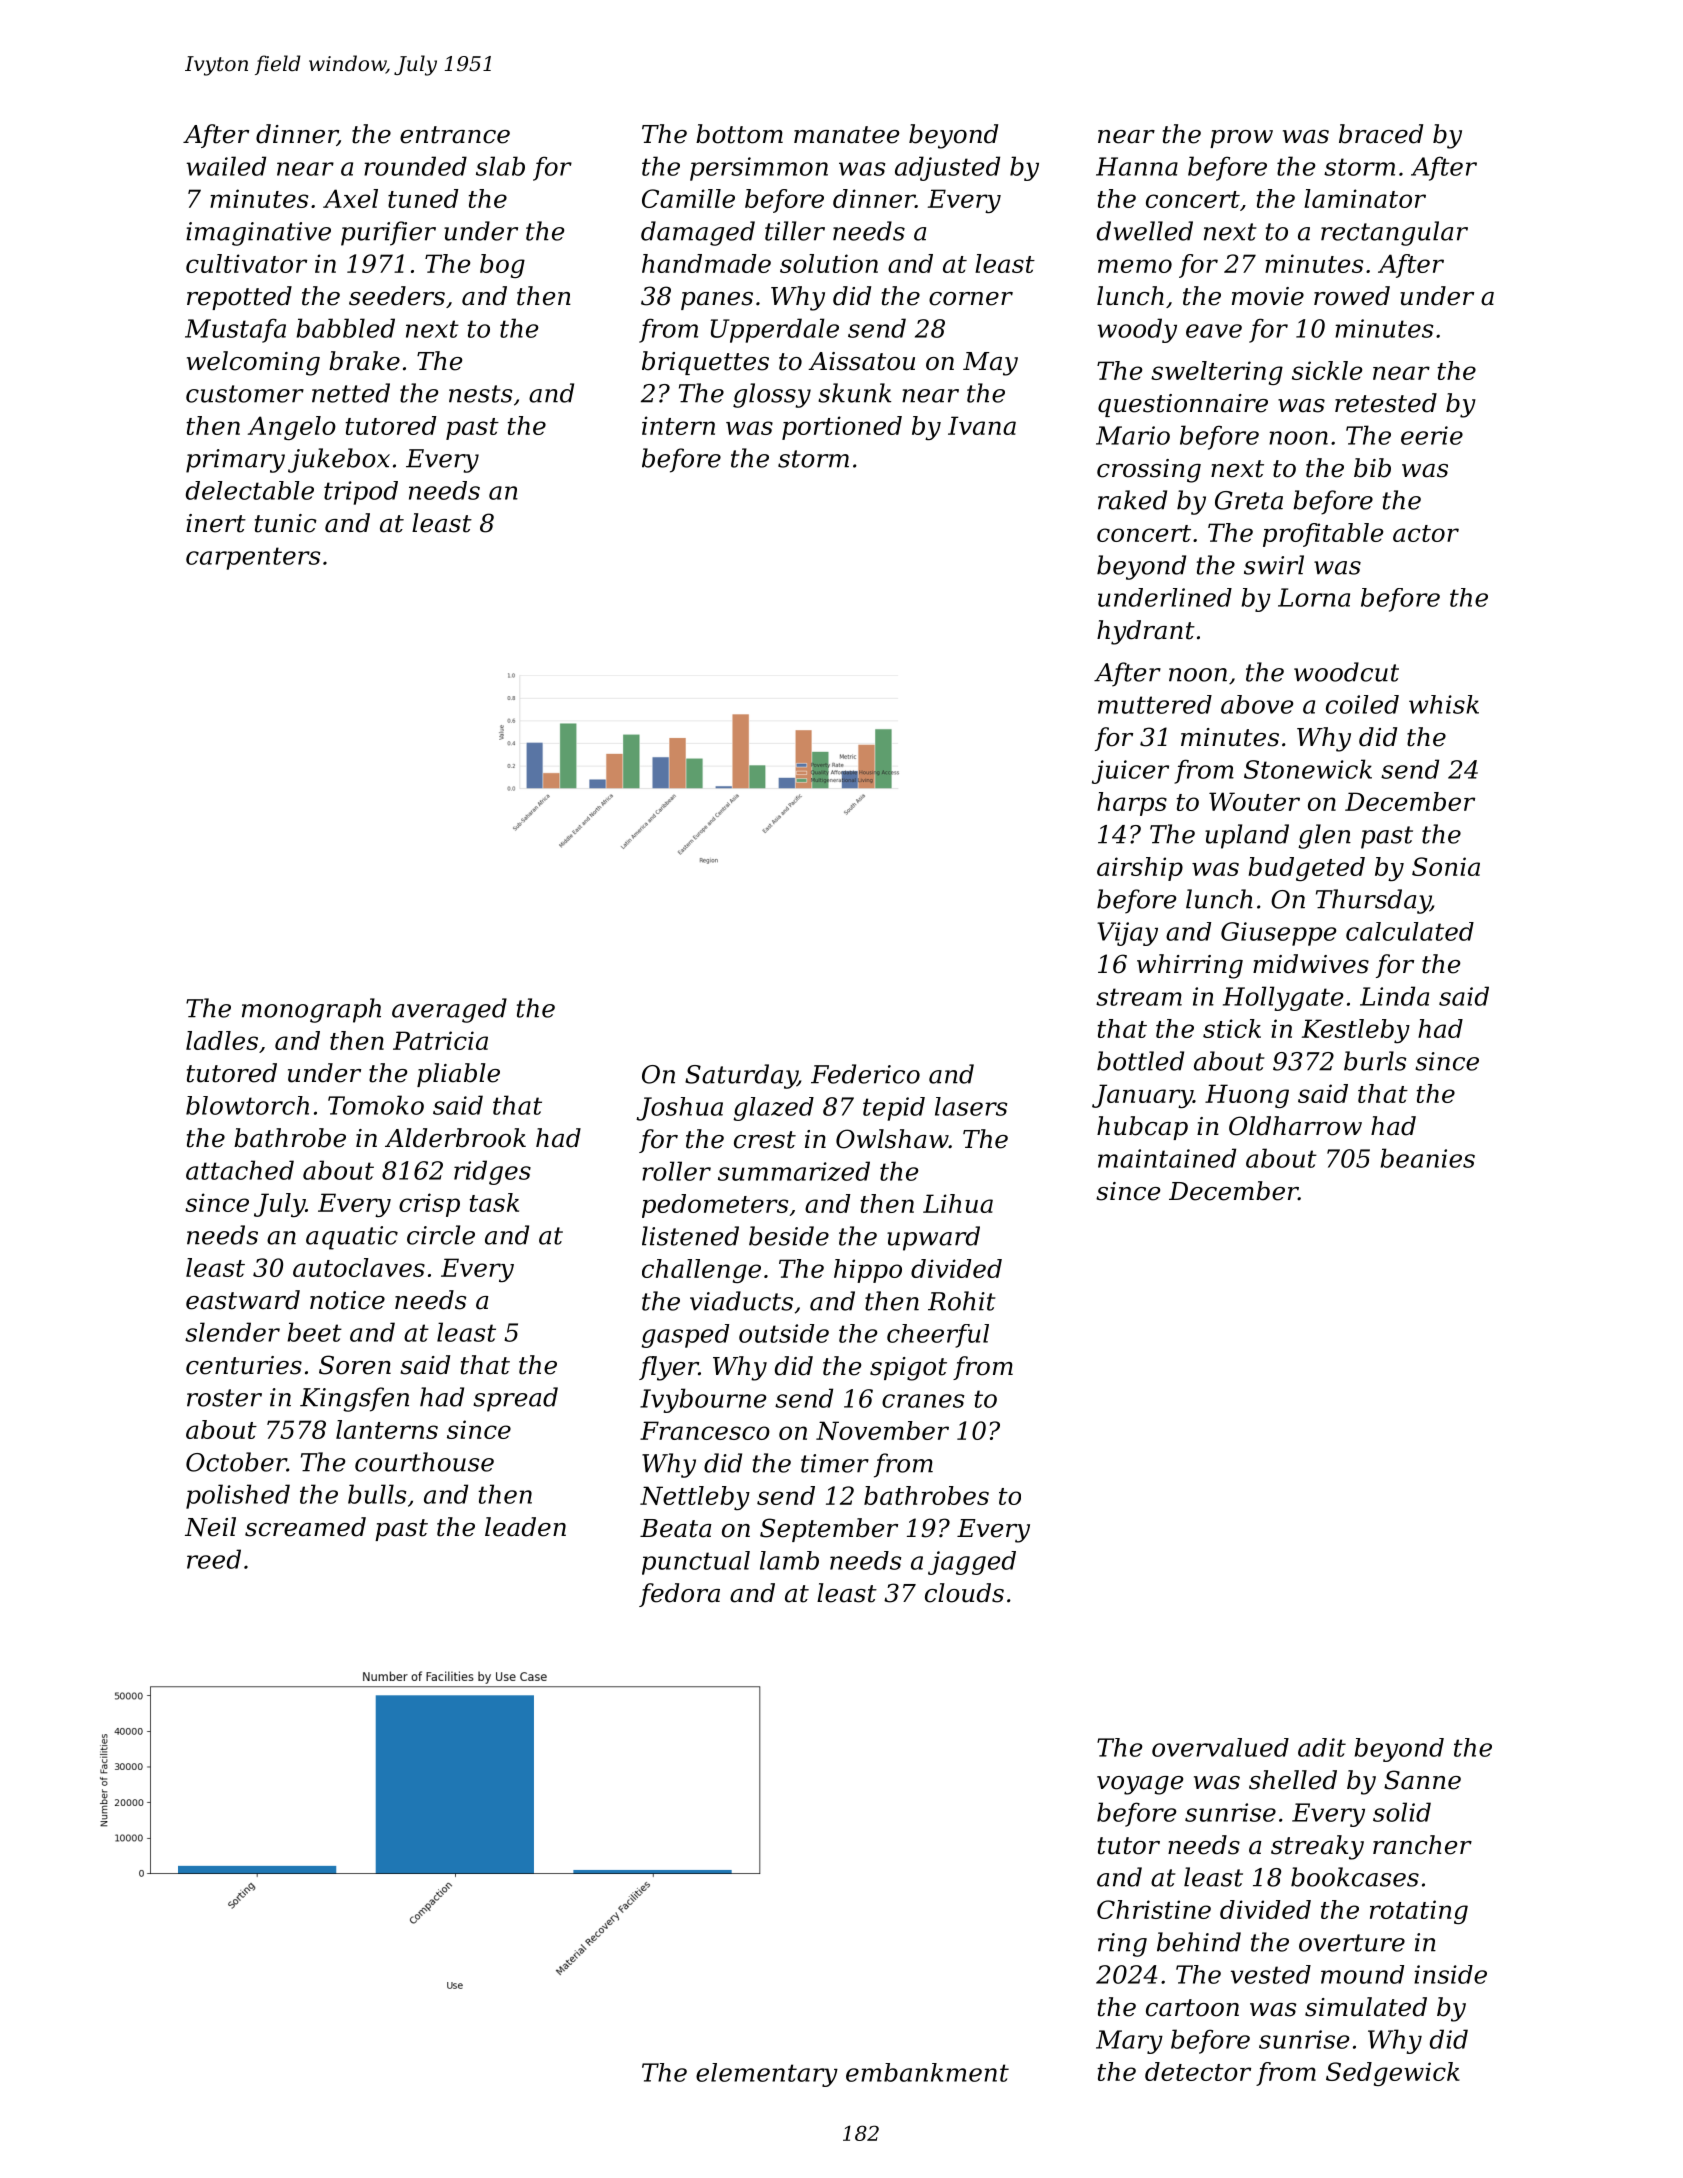  Describe the element at coordinates (717, 301) in the screenshot. I see `panes` at that location.
